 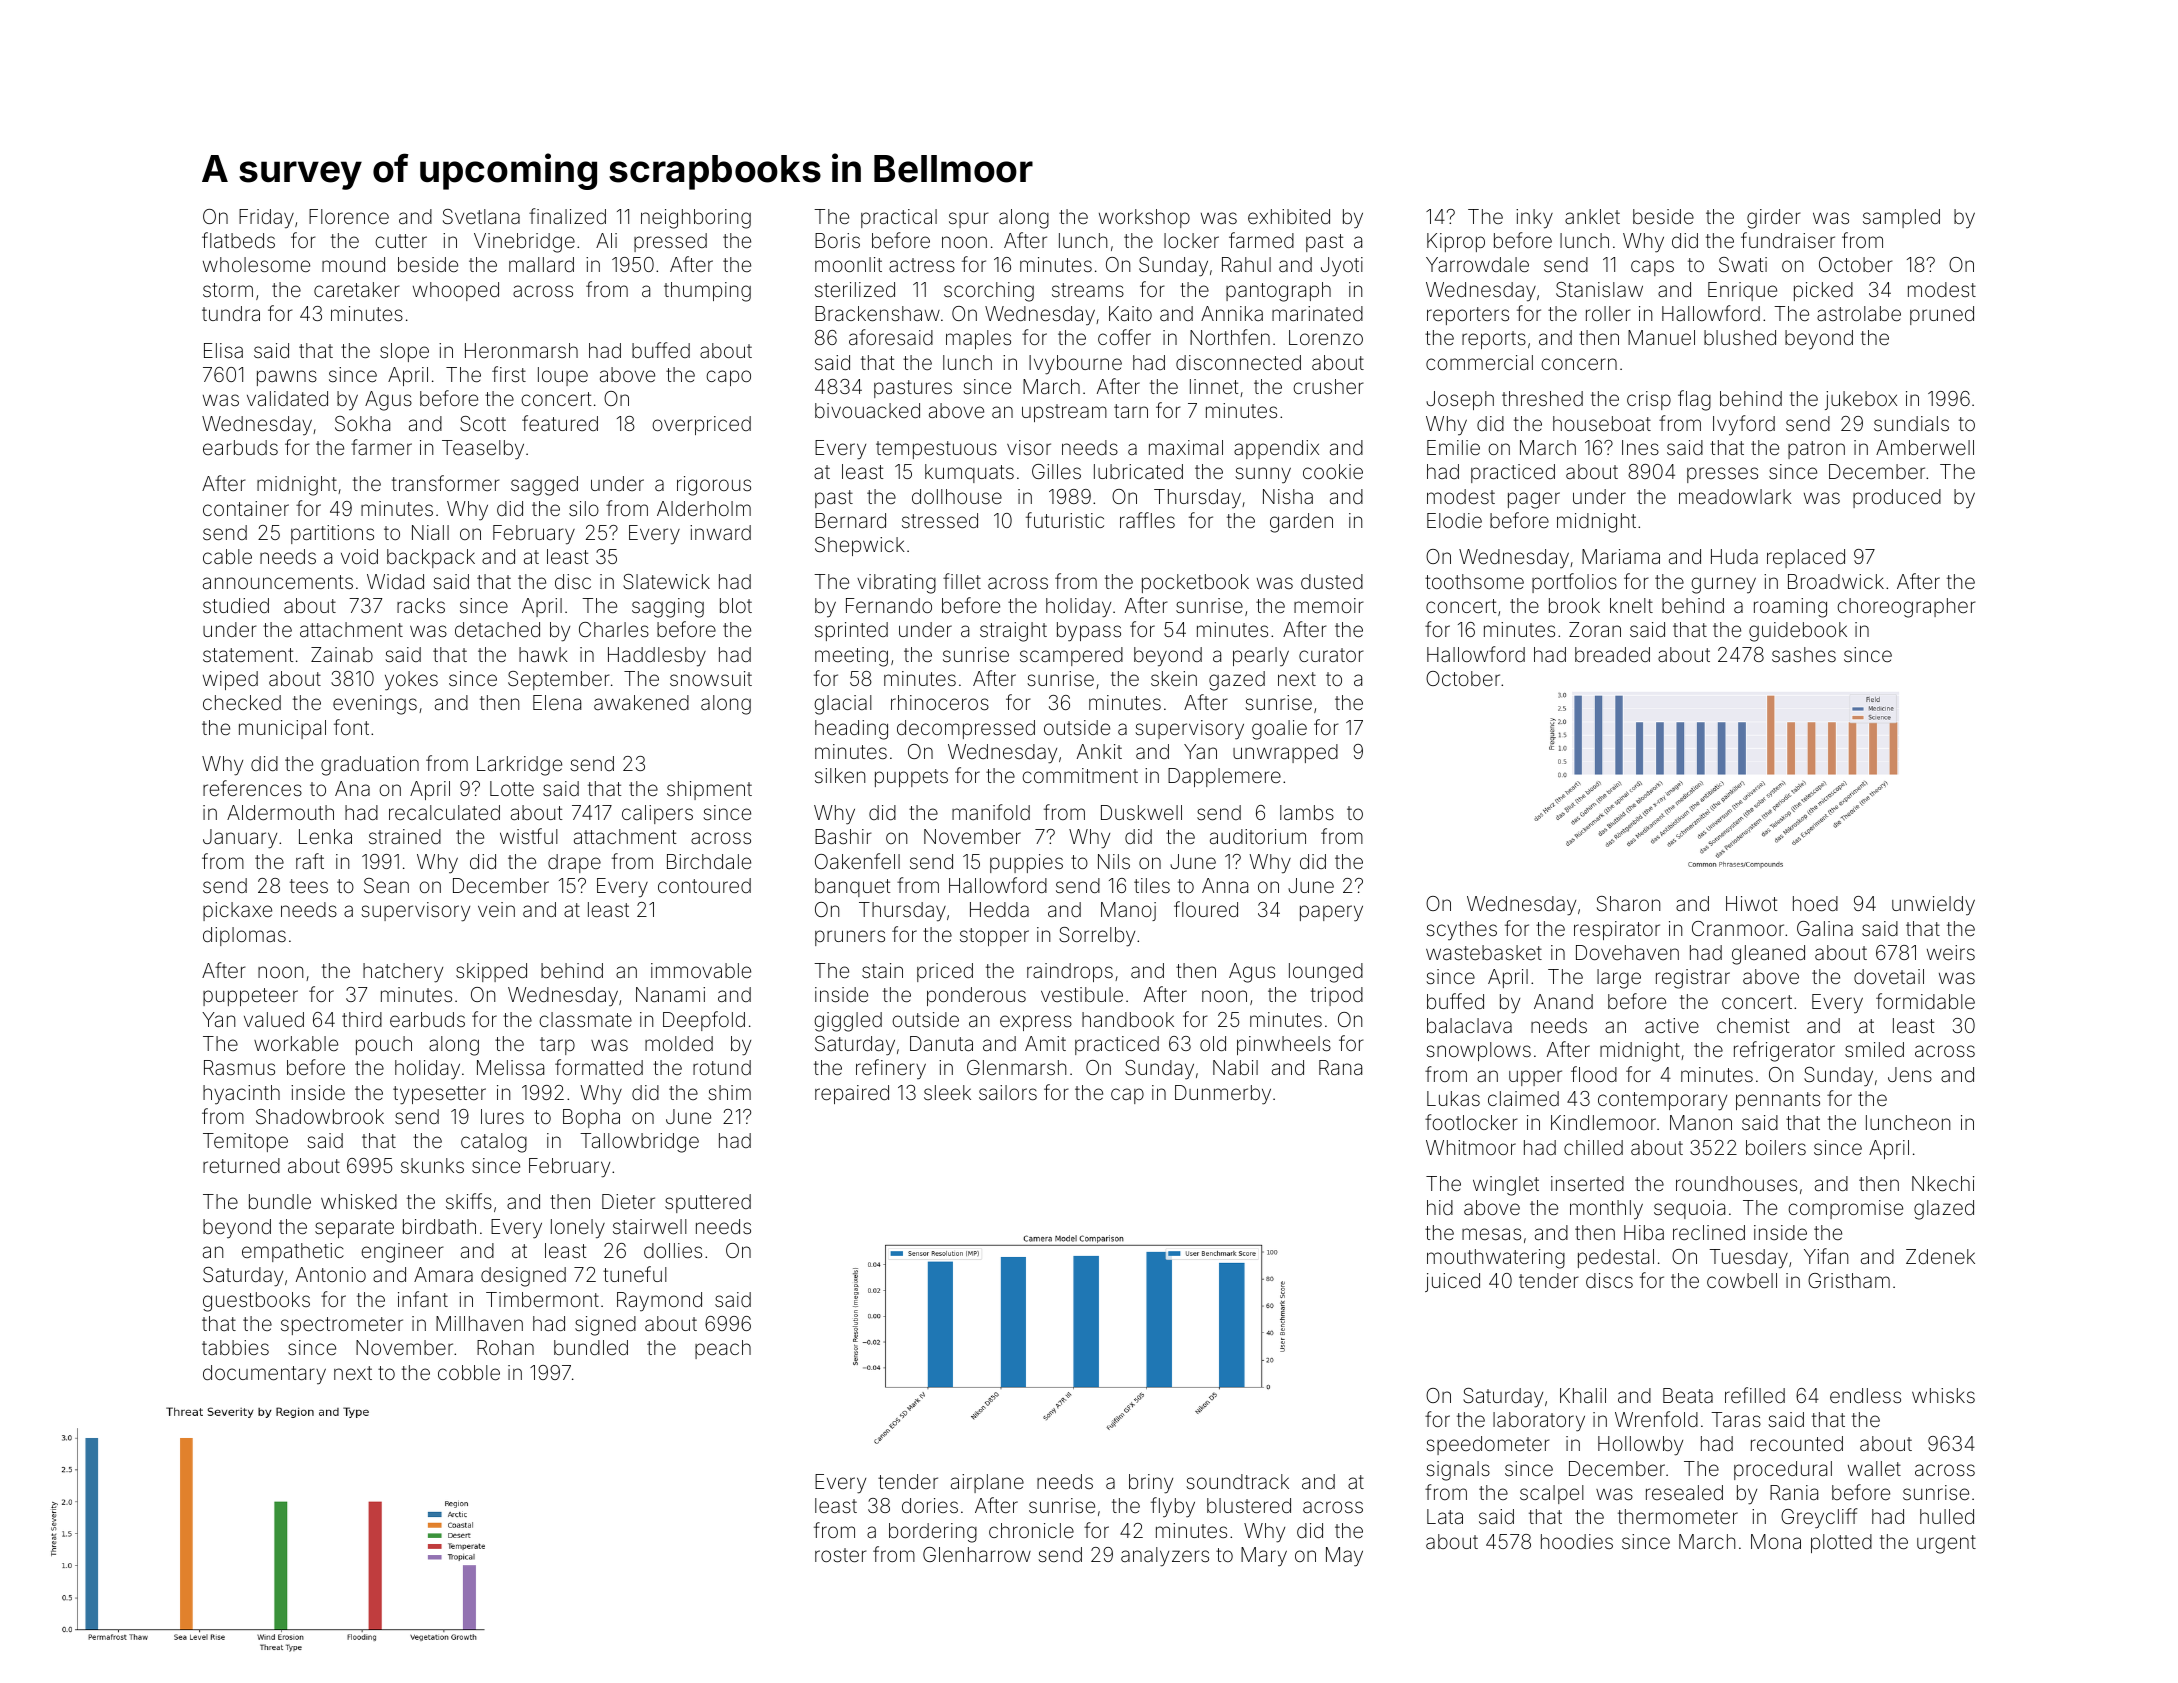 I want to click on Nkechi, so click(x=1943, y=1183).
